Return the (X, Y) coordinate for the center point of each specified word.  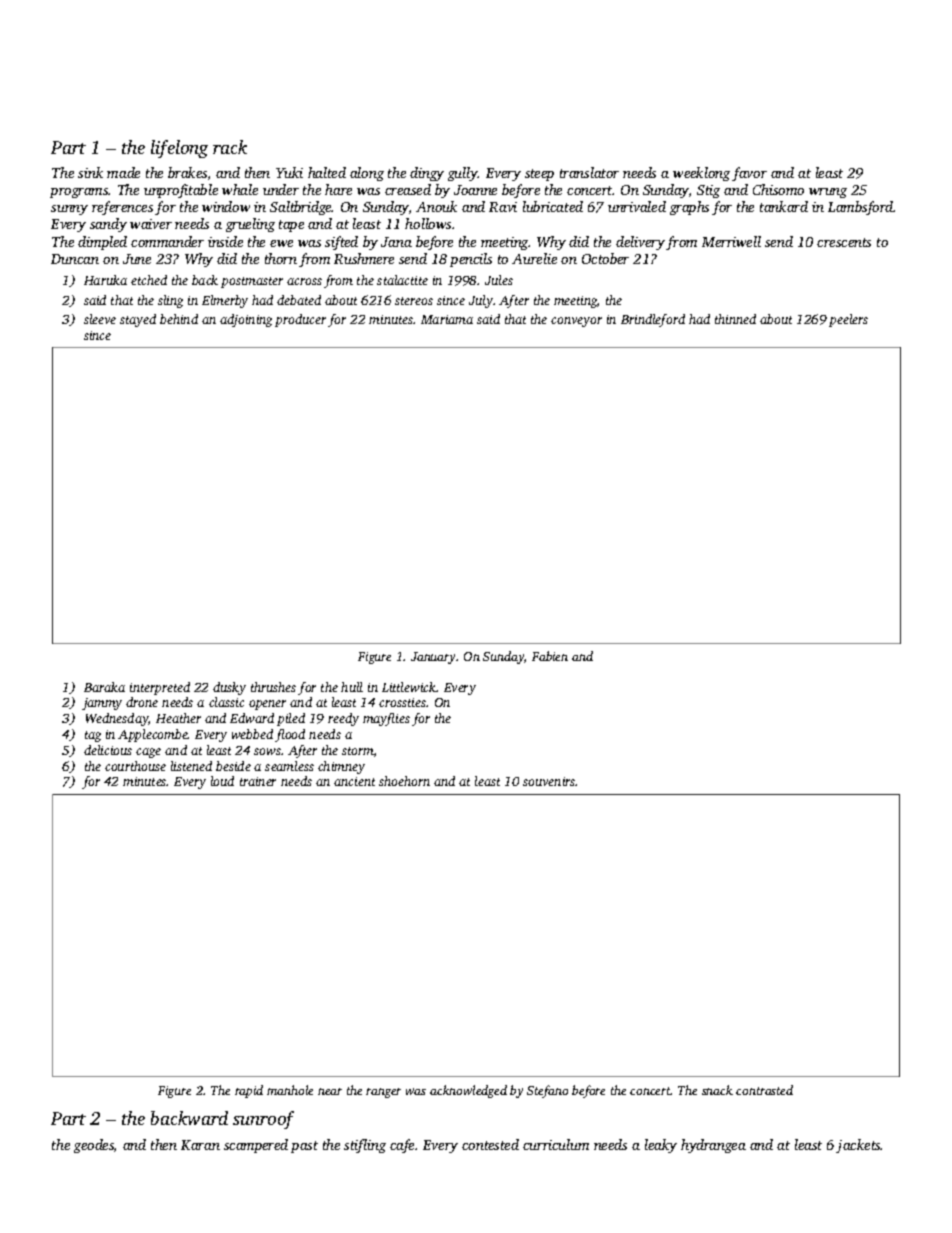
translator (589, 172)
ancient (354, 781)
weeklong (701, 174)
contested (490, 1144)
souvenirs (549, 781)
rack (230, 147)
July (481, 301)
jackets (858, 1146)
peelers (848, 320)
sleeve (100, 319)
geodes (94, 1146)
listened (191, 766)
